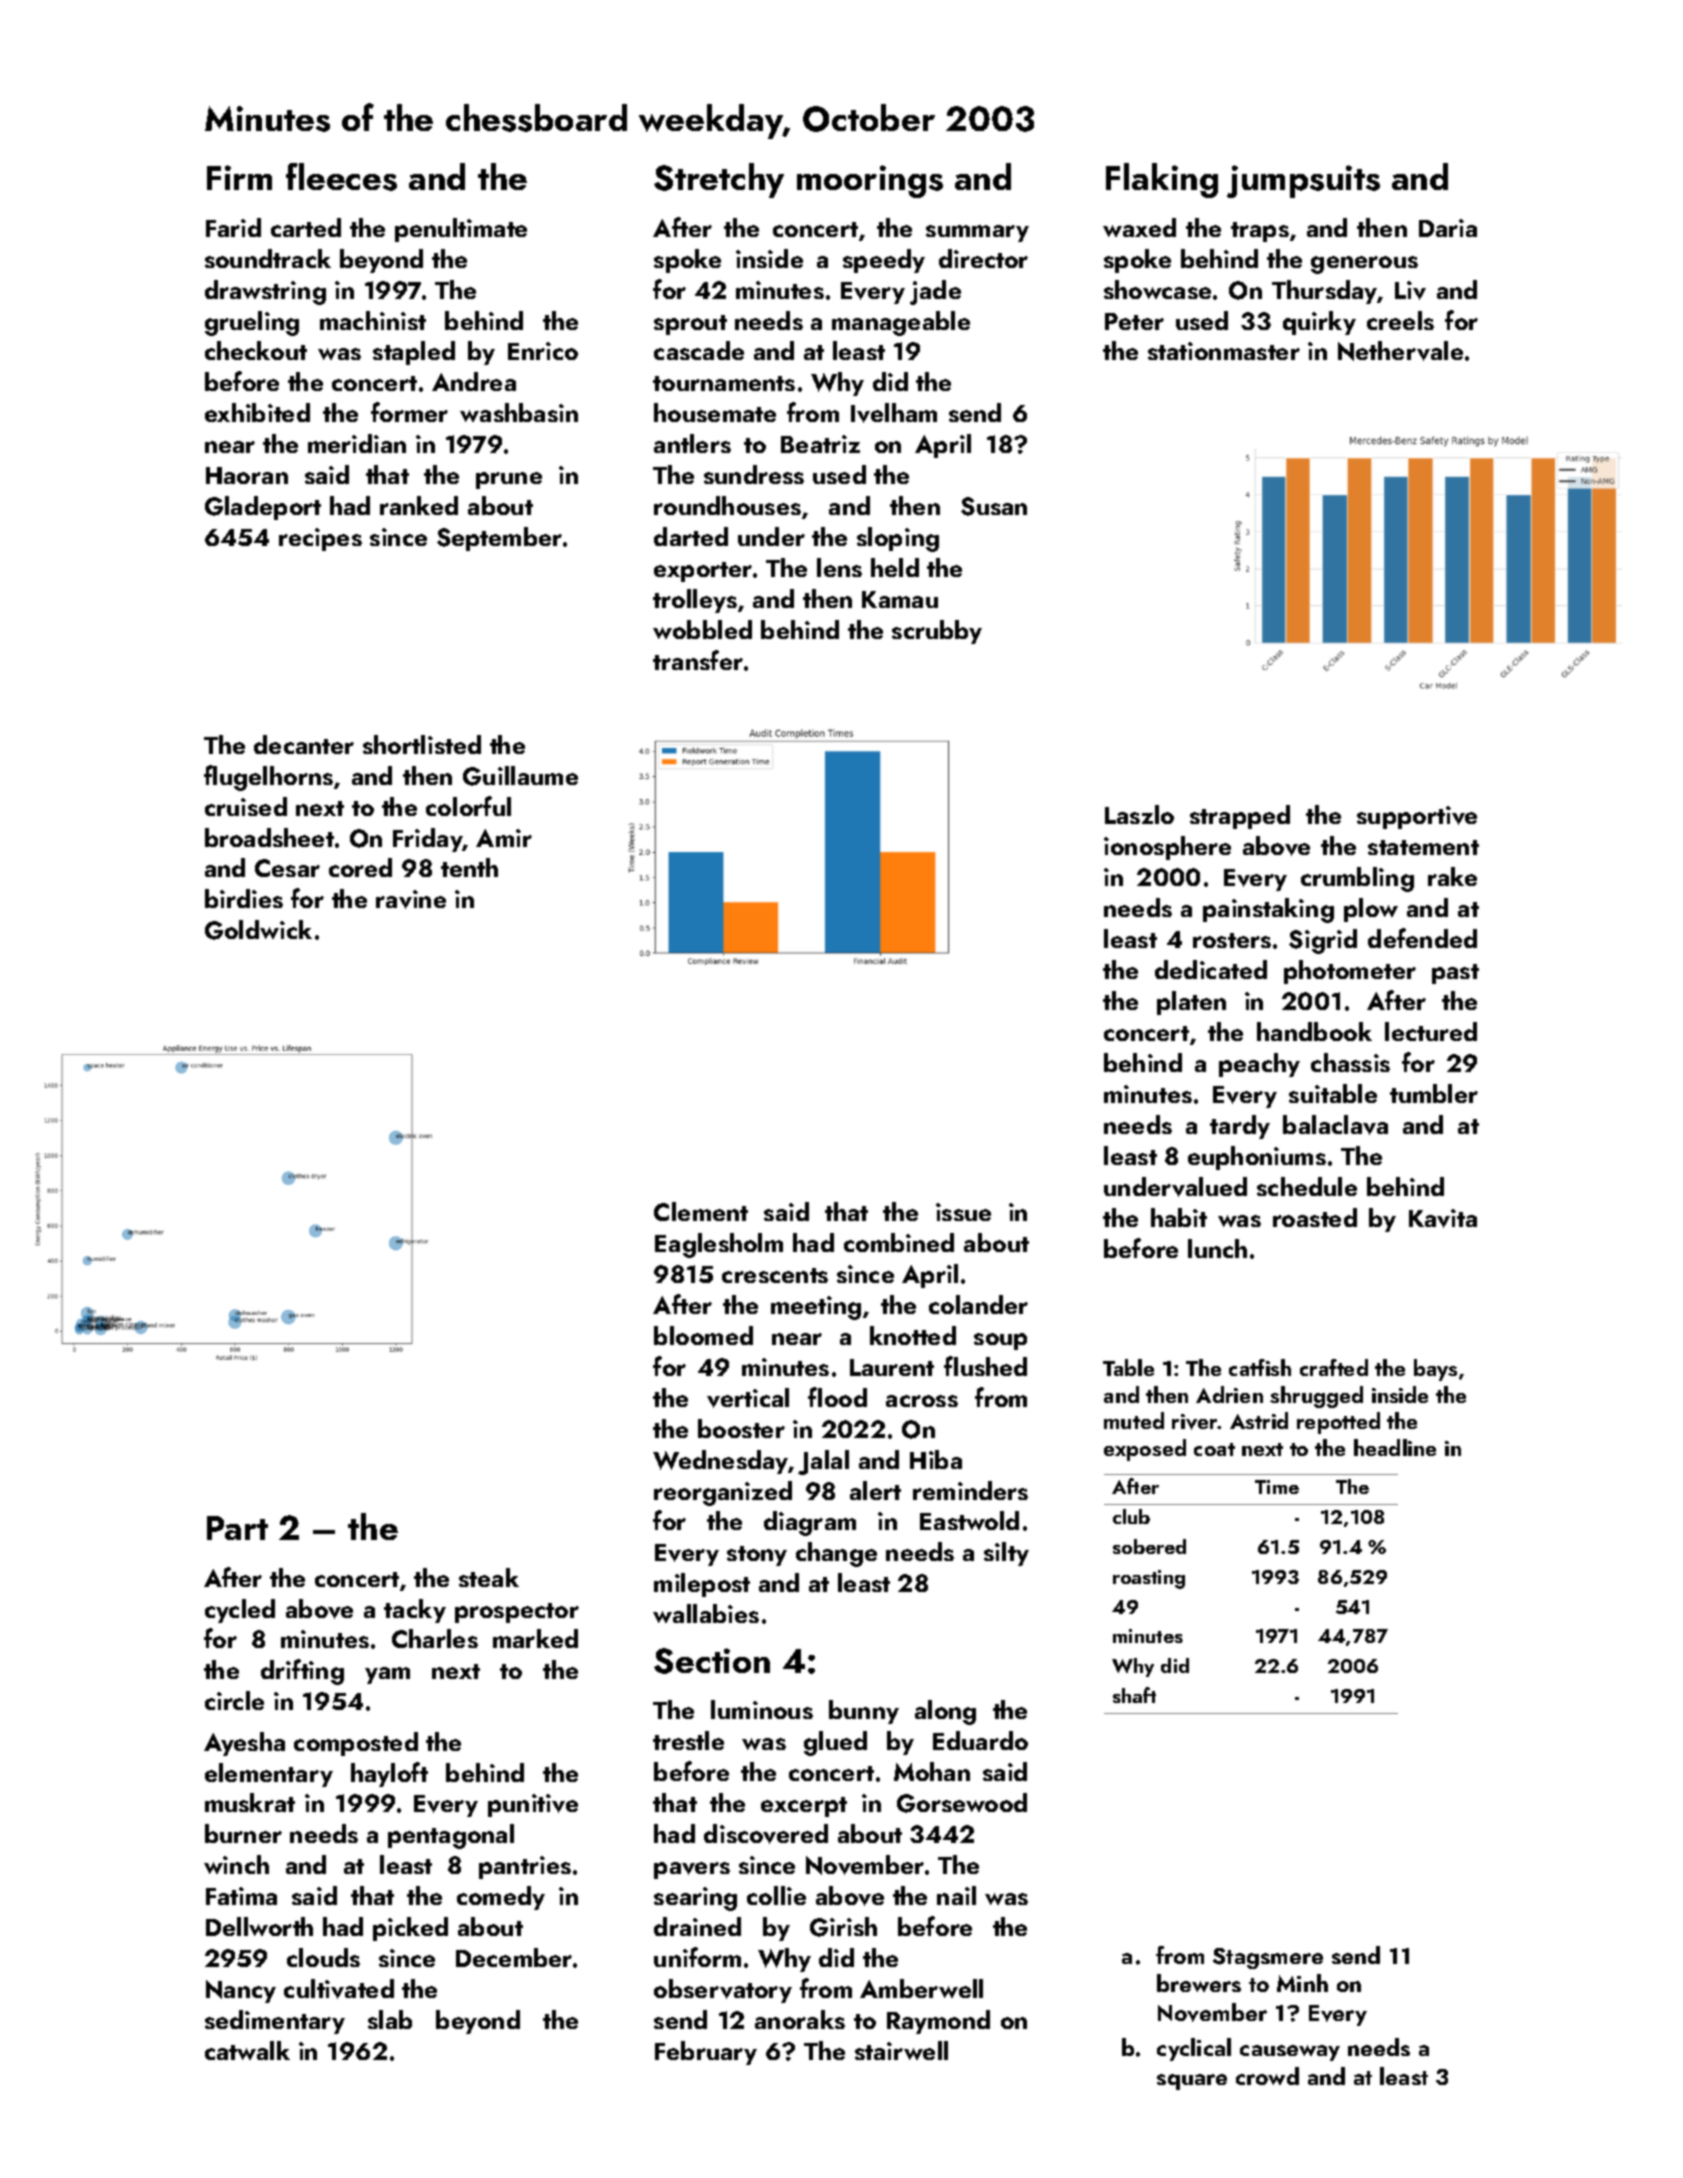  What do you see at coordinates (533, 1805) in the document?
I see `punitive` at bounding box center [533, 1805].
